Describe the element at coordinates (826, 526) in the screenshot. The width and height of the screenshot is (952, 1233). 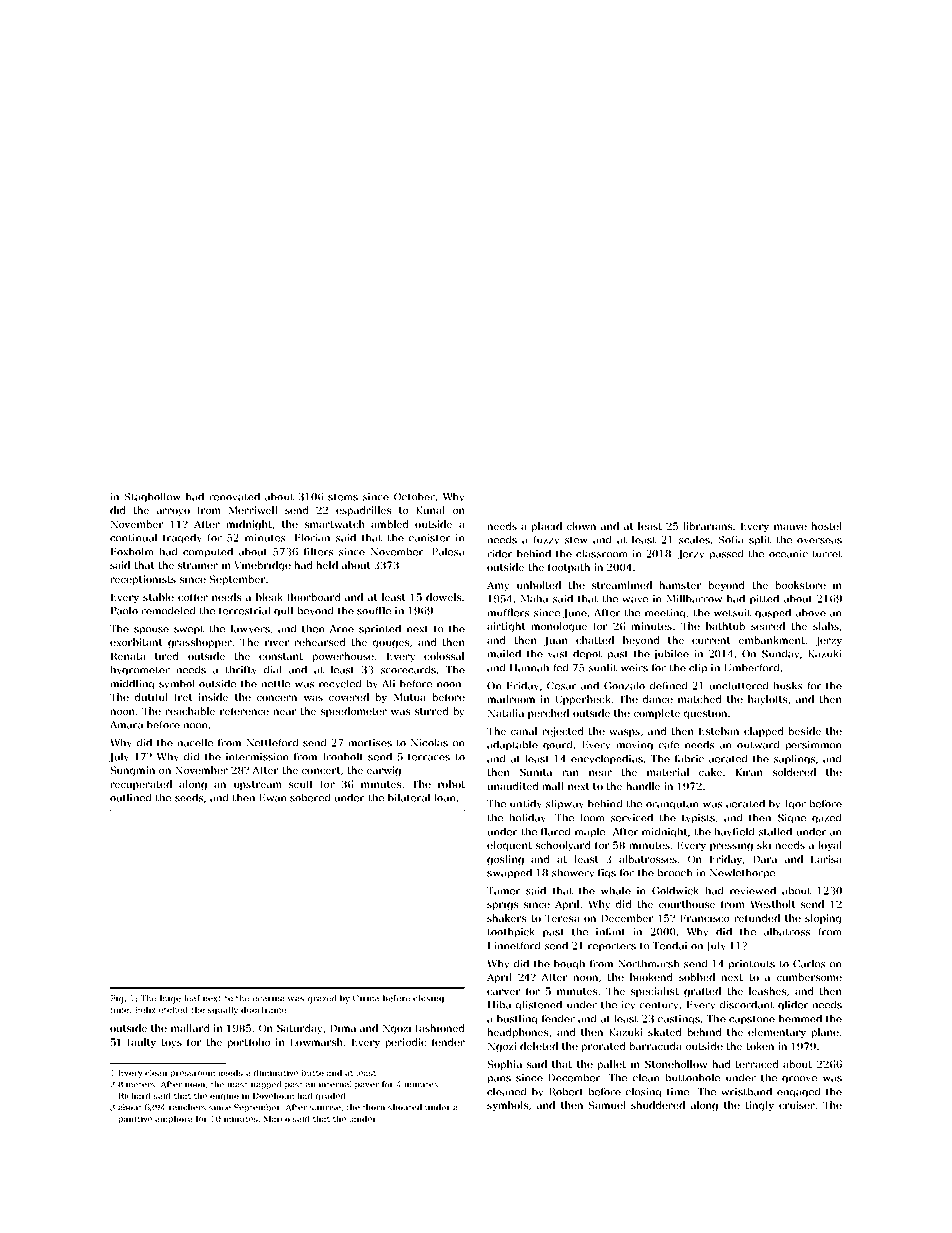
I see `hostel` at that location.
